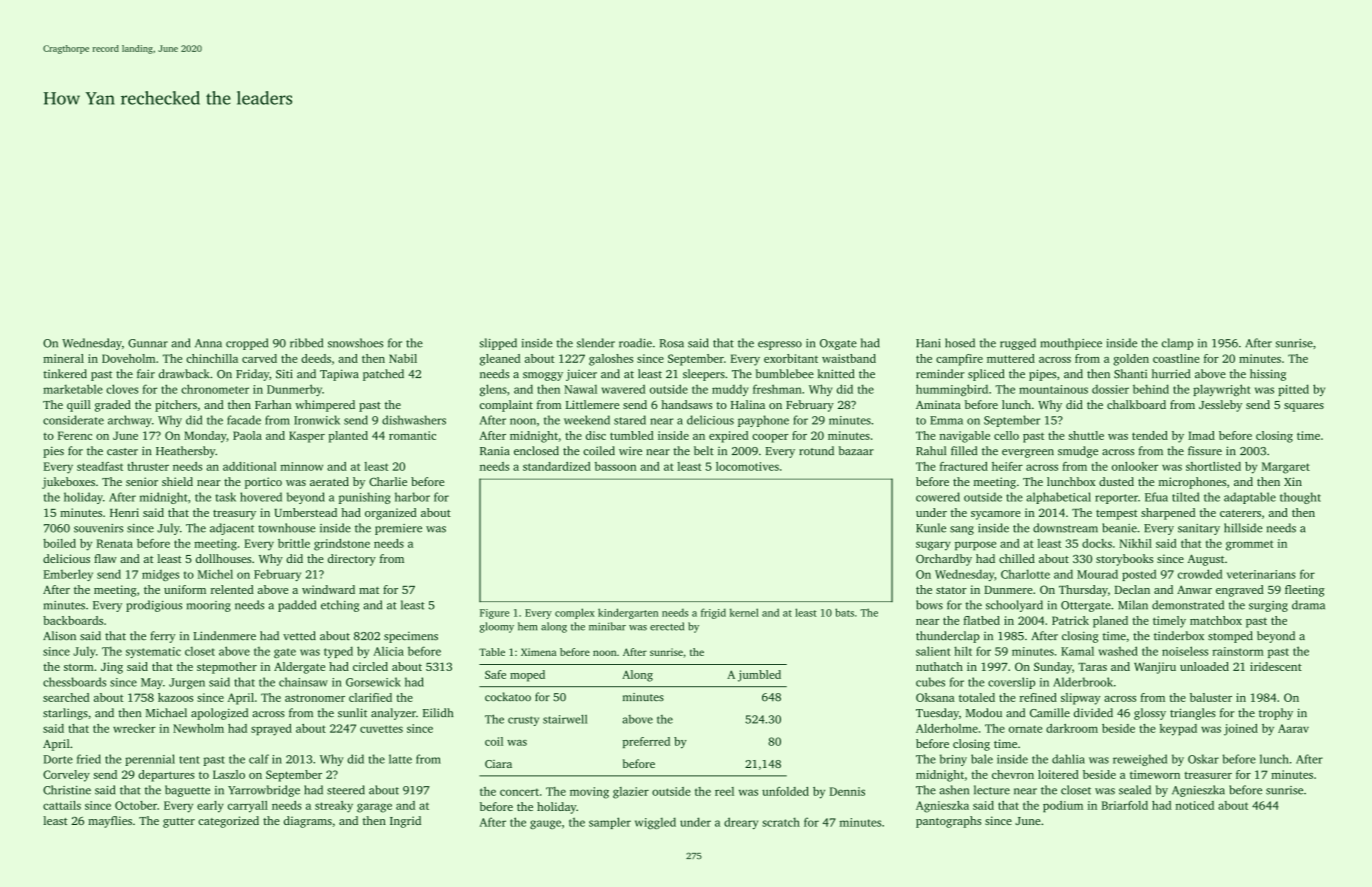 The height and width of the page is (887, 1372). Describe the element at coordinates (223, 558) in the page. I see `dollhouses` at that location.
